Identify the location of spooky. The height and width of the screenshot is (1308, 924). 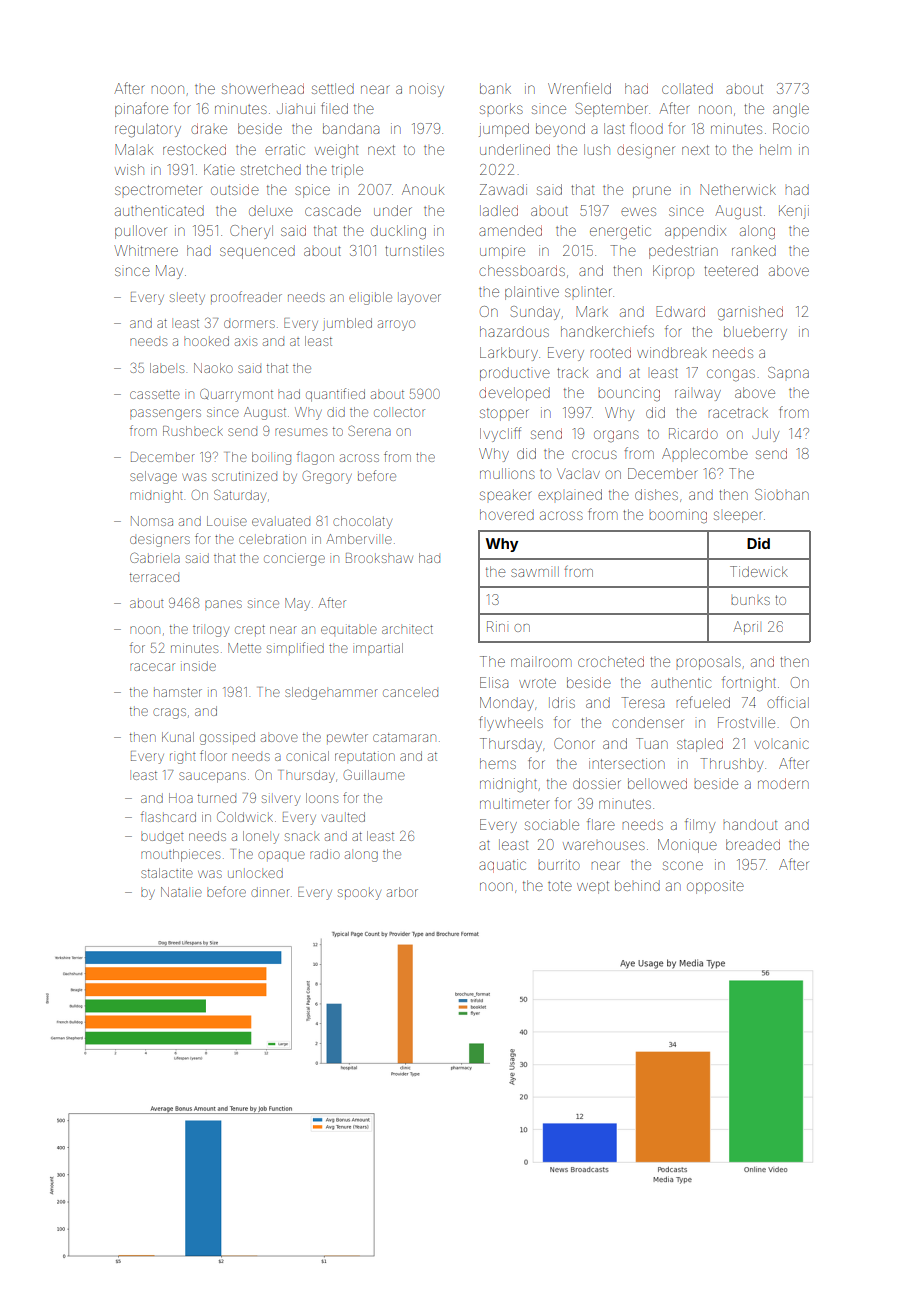
(359, 894).
